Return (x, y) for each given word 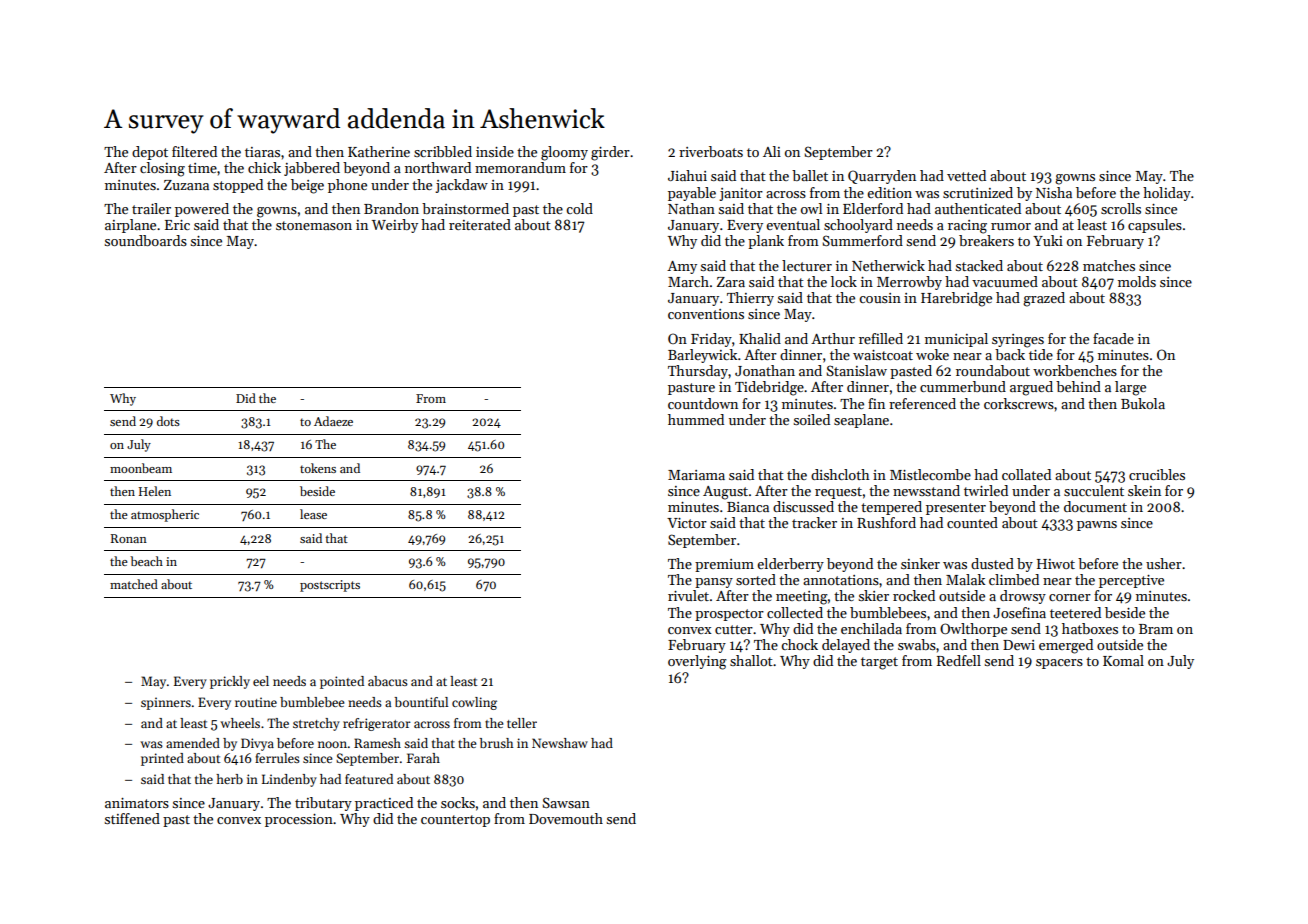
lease (313, 514)
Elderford (873, 208)
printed (162, 759)
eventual (793, 224)
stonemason (314, 225)
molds (1137, 281)
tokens (318, 468)
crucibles (1157, 474)
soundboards (146, 240)
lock (844, 281)
